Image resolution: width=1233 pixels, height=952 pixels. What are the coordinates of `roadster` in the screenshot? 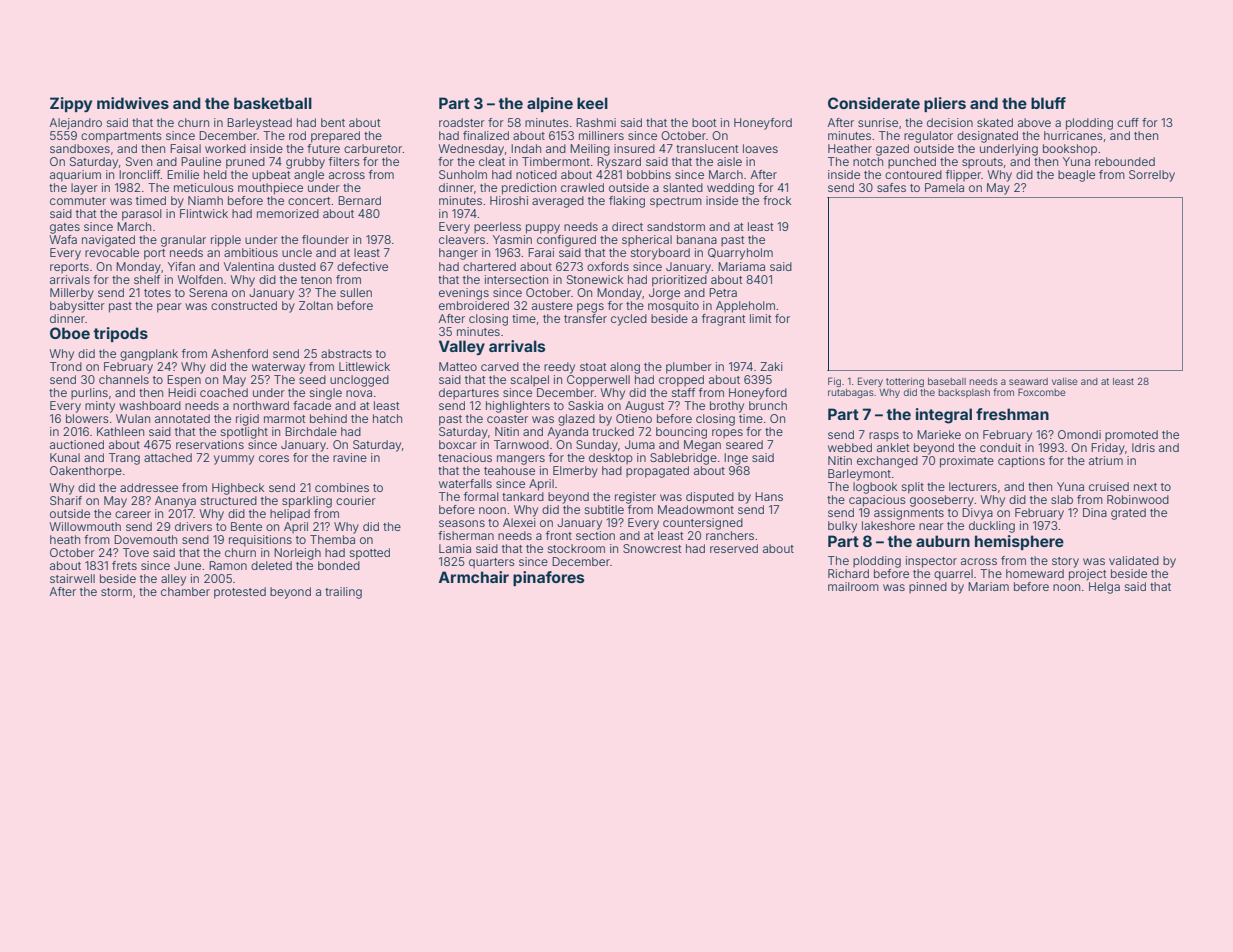 It's located at (462, 122).
